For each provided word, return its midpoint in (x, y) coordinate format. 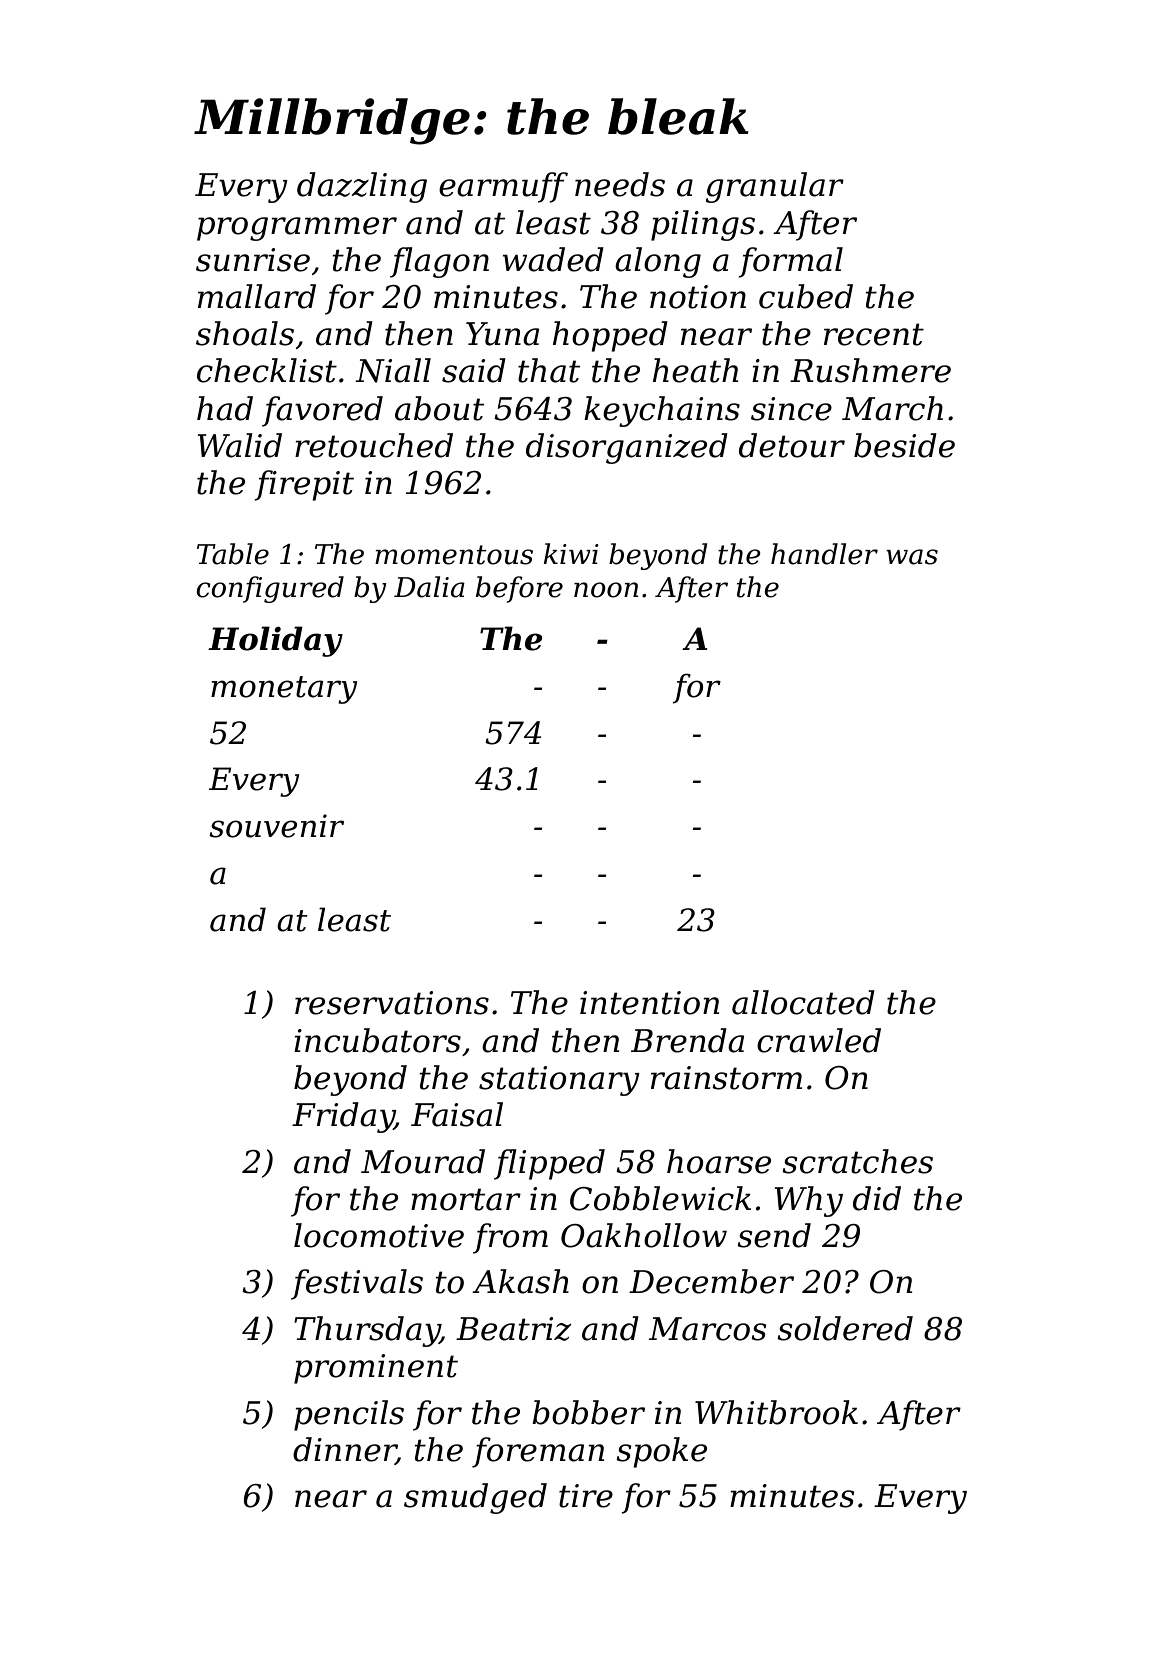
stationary (559, 1081)
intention (649, 1003)
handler (824, 554)
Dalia (429, 587)
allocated (803, 1002)
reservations (392, 1003)
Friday (343, 1117)
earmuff (503, 187)
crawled (819, 1040)
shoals (245, 333)
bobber (588, 1412)
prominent (376, 1369)
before (519, 589)
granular (775, 187)
